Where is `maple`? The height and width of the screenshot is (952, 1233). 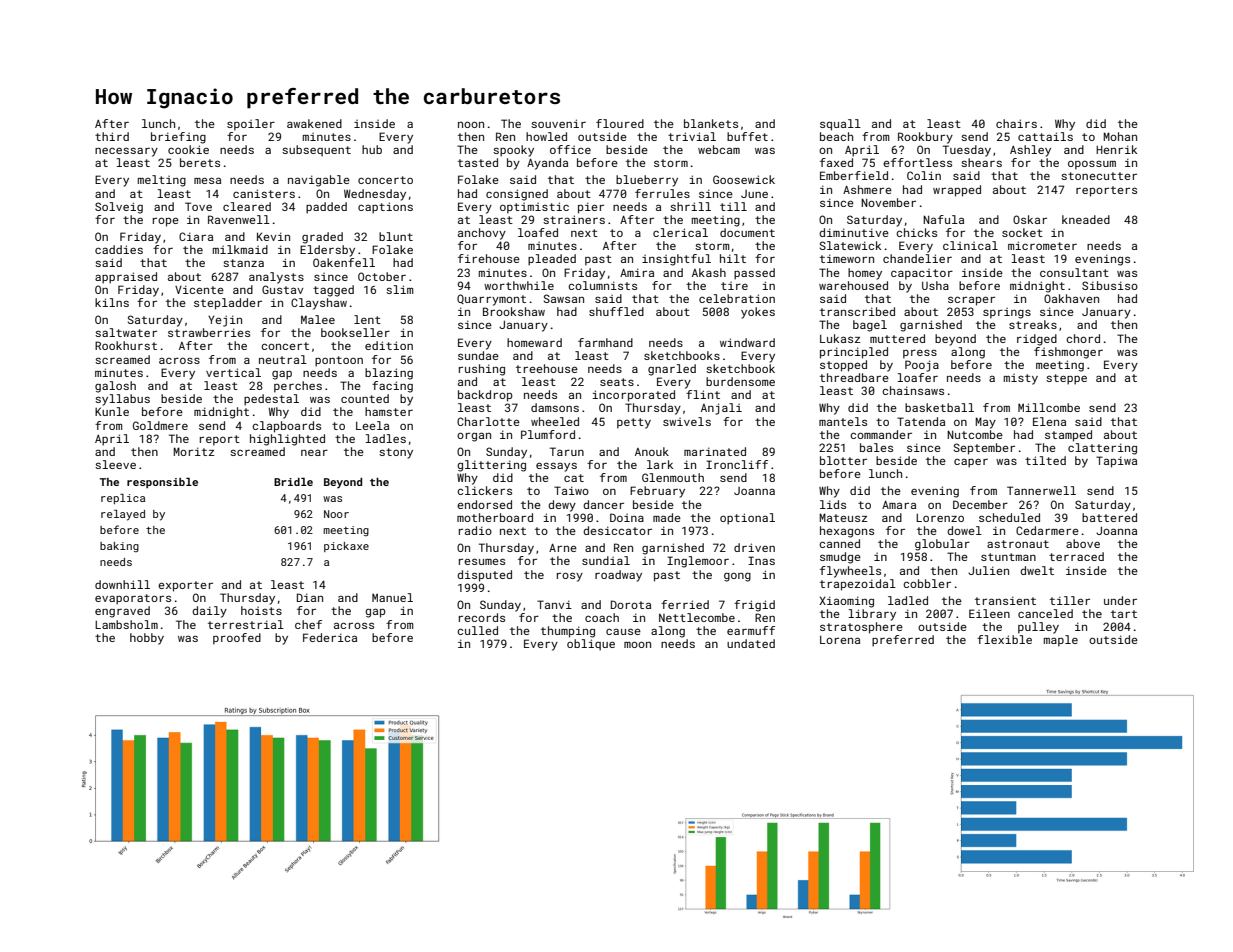 maple is located at coordinates (1061, 641).
